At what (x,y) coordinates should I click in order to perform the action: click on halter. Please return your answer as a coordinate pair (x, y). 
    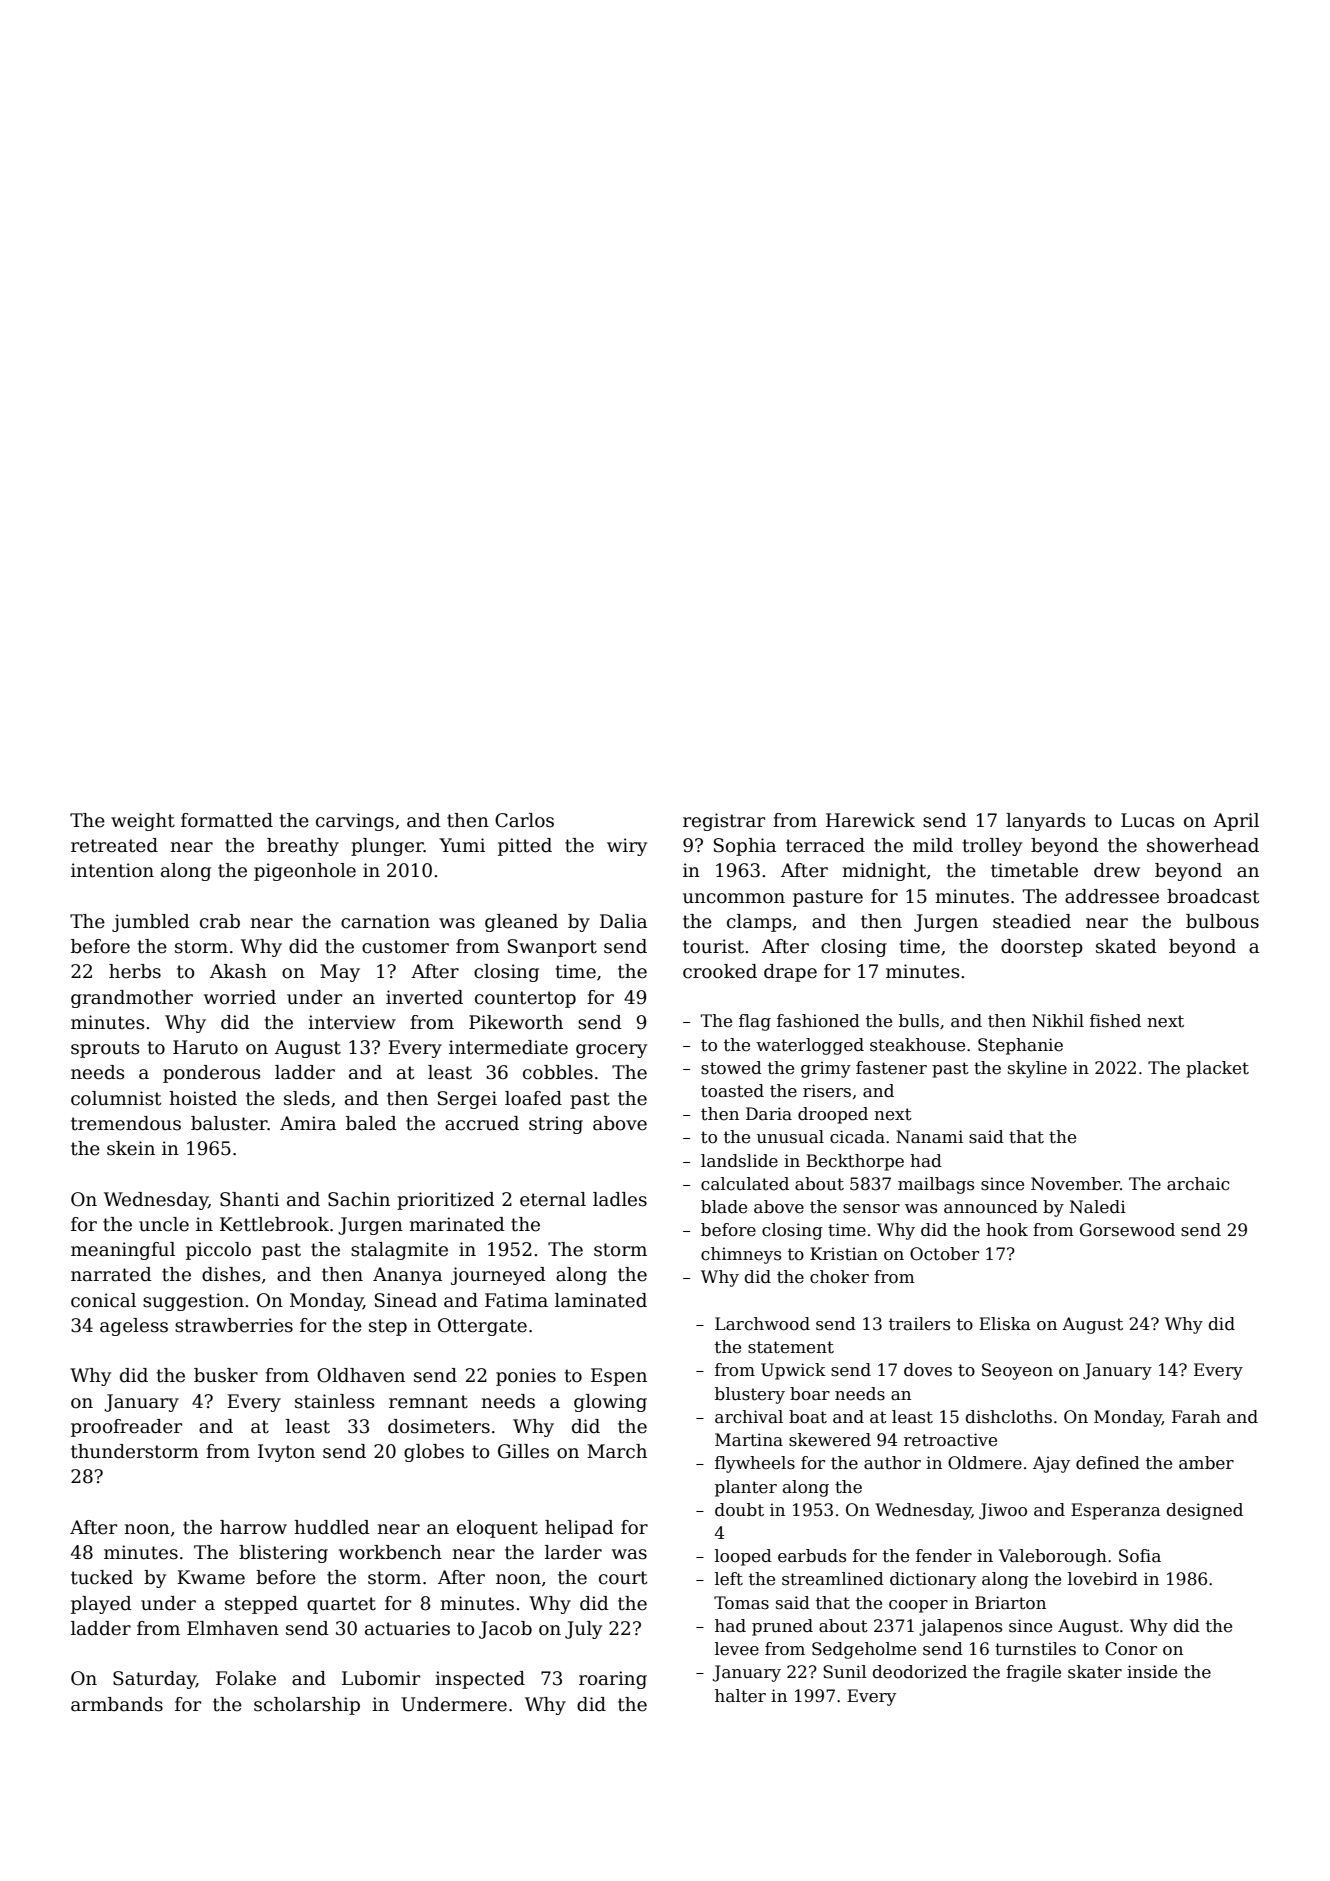
    Looking at the image, I should click on (740, 1696).
